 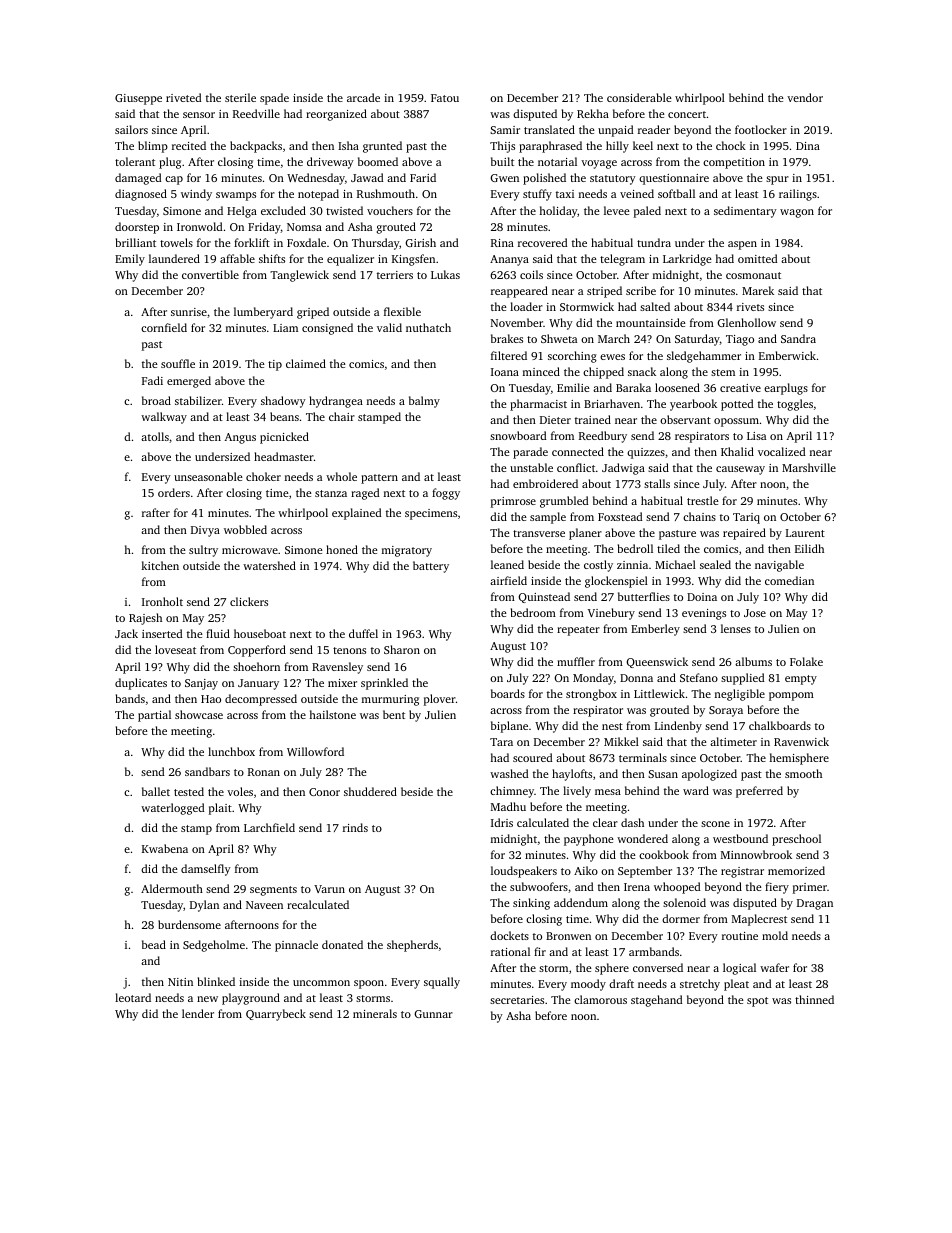 I want to click on Gunnar, so click(x=433, y=1014).
